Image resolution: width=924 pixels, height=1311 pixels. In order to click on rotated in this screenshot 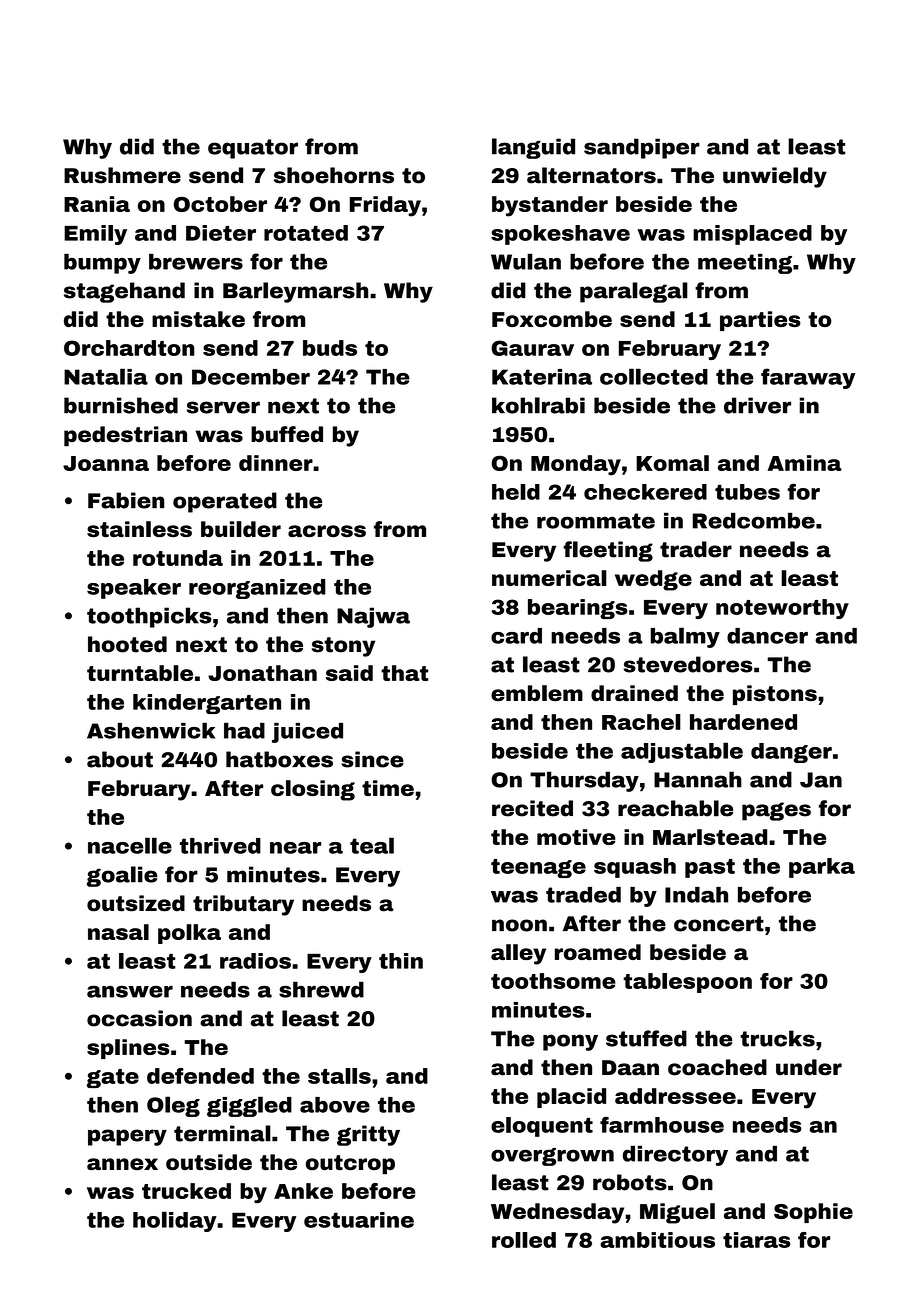, I will do `click(306, 233)`.
